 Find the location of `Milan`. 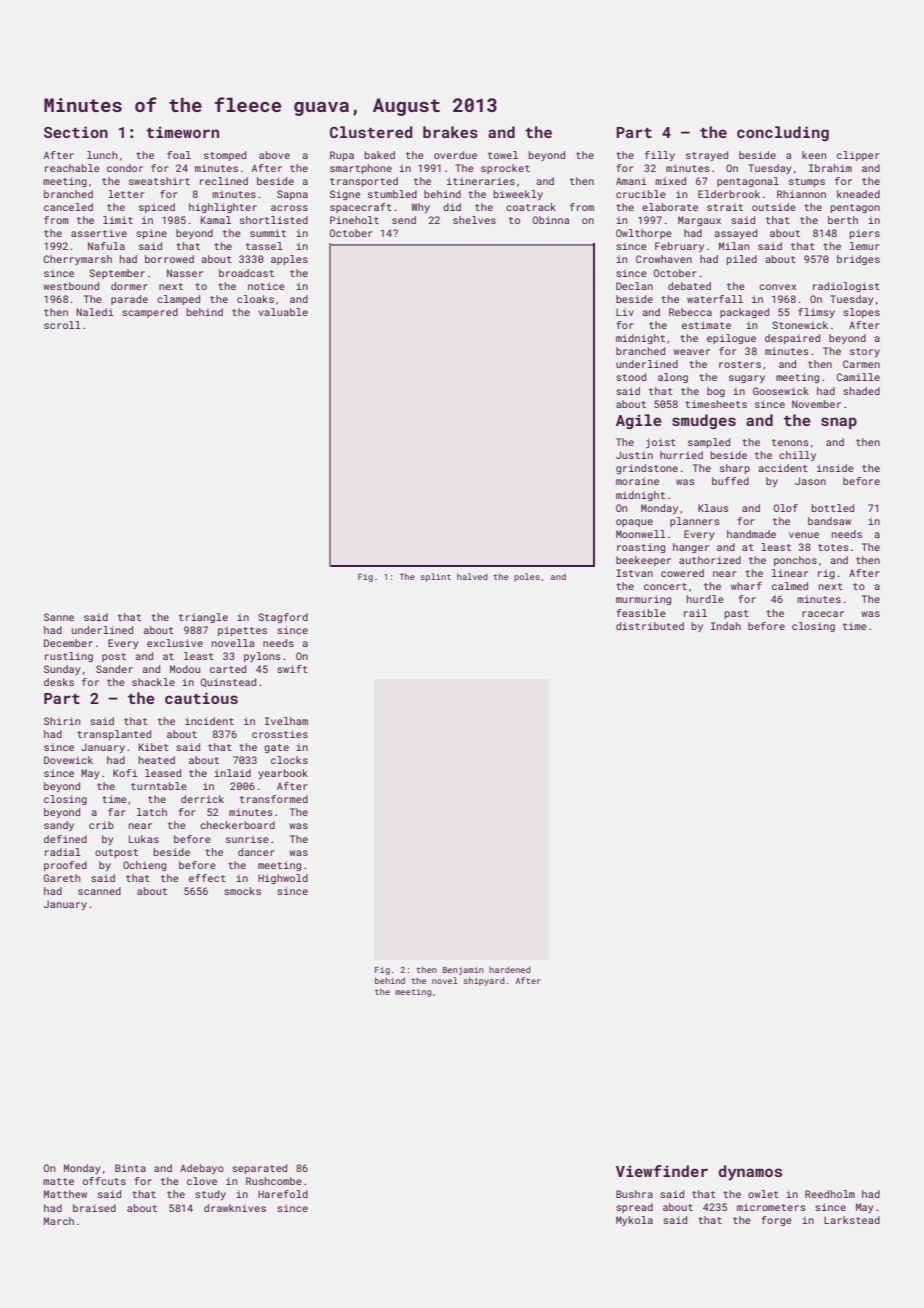

Milan is located at coordinates (734, 246).
